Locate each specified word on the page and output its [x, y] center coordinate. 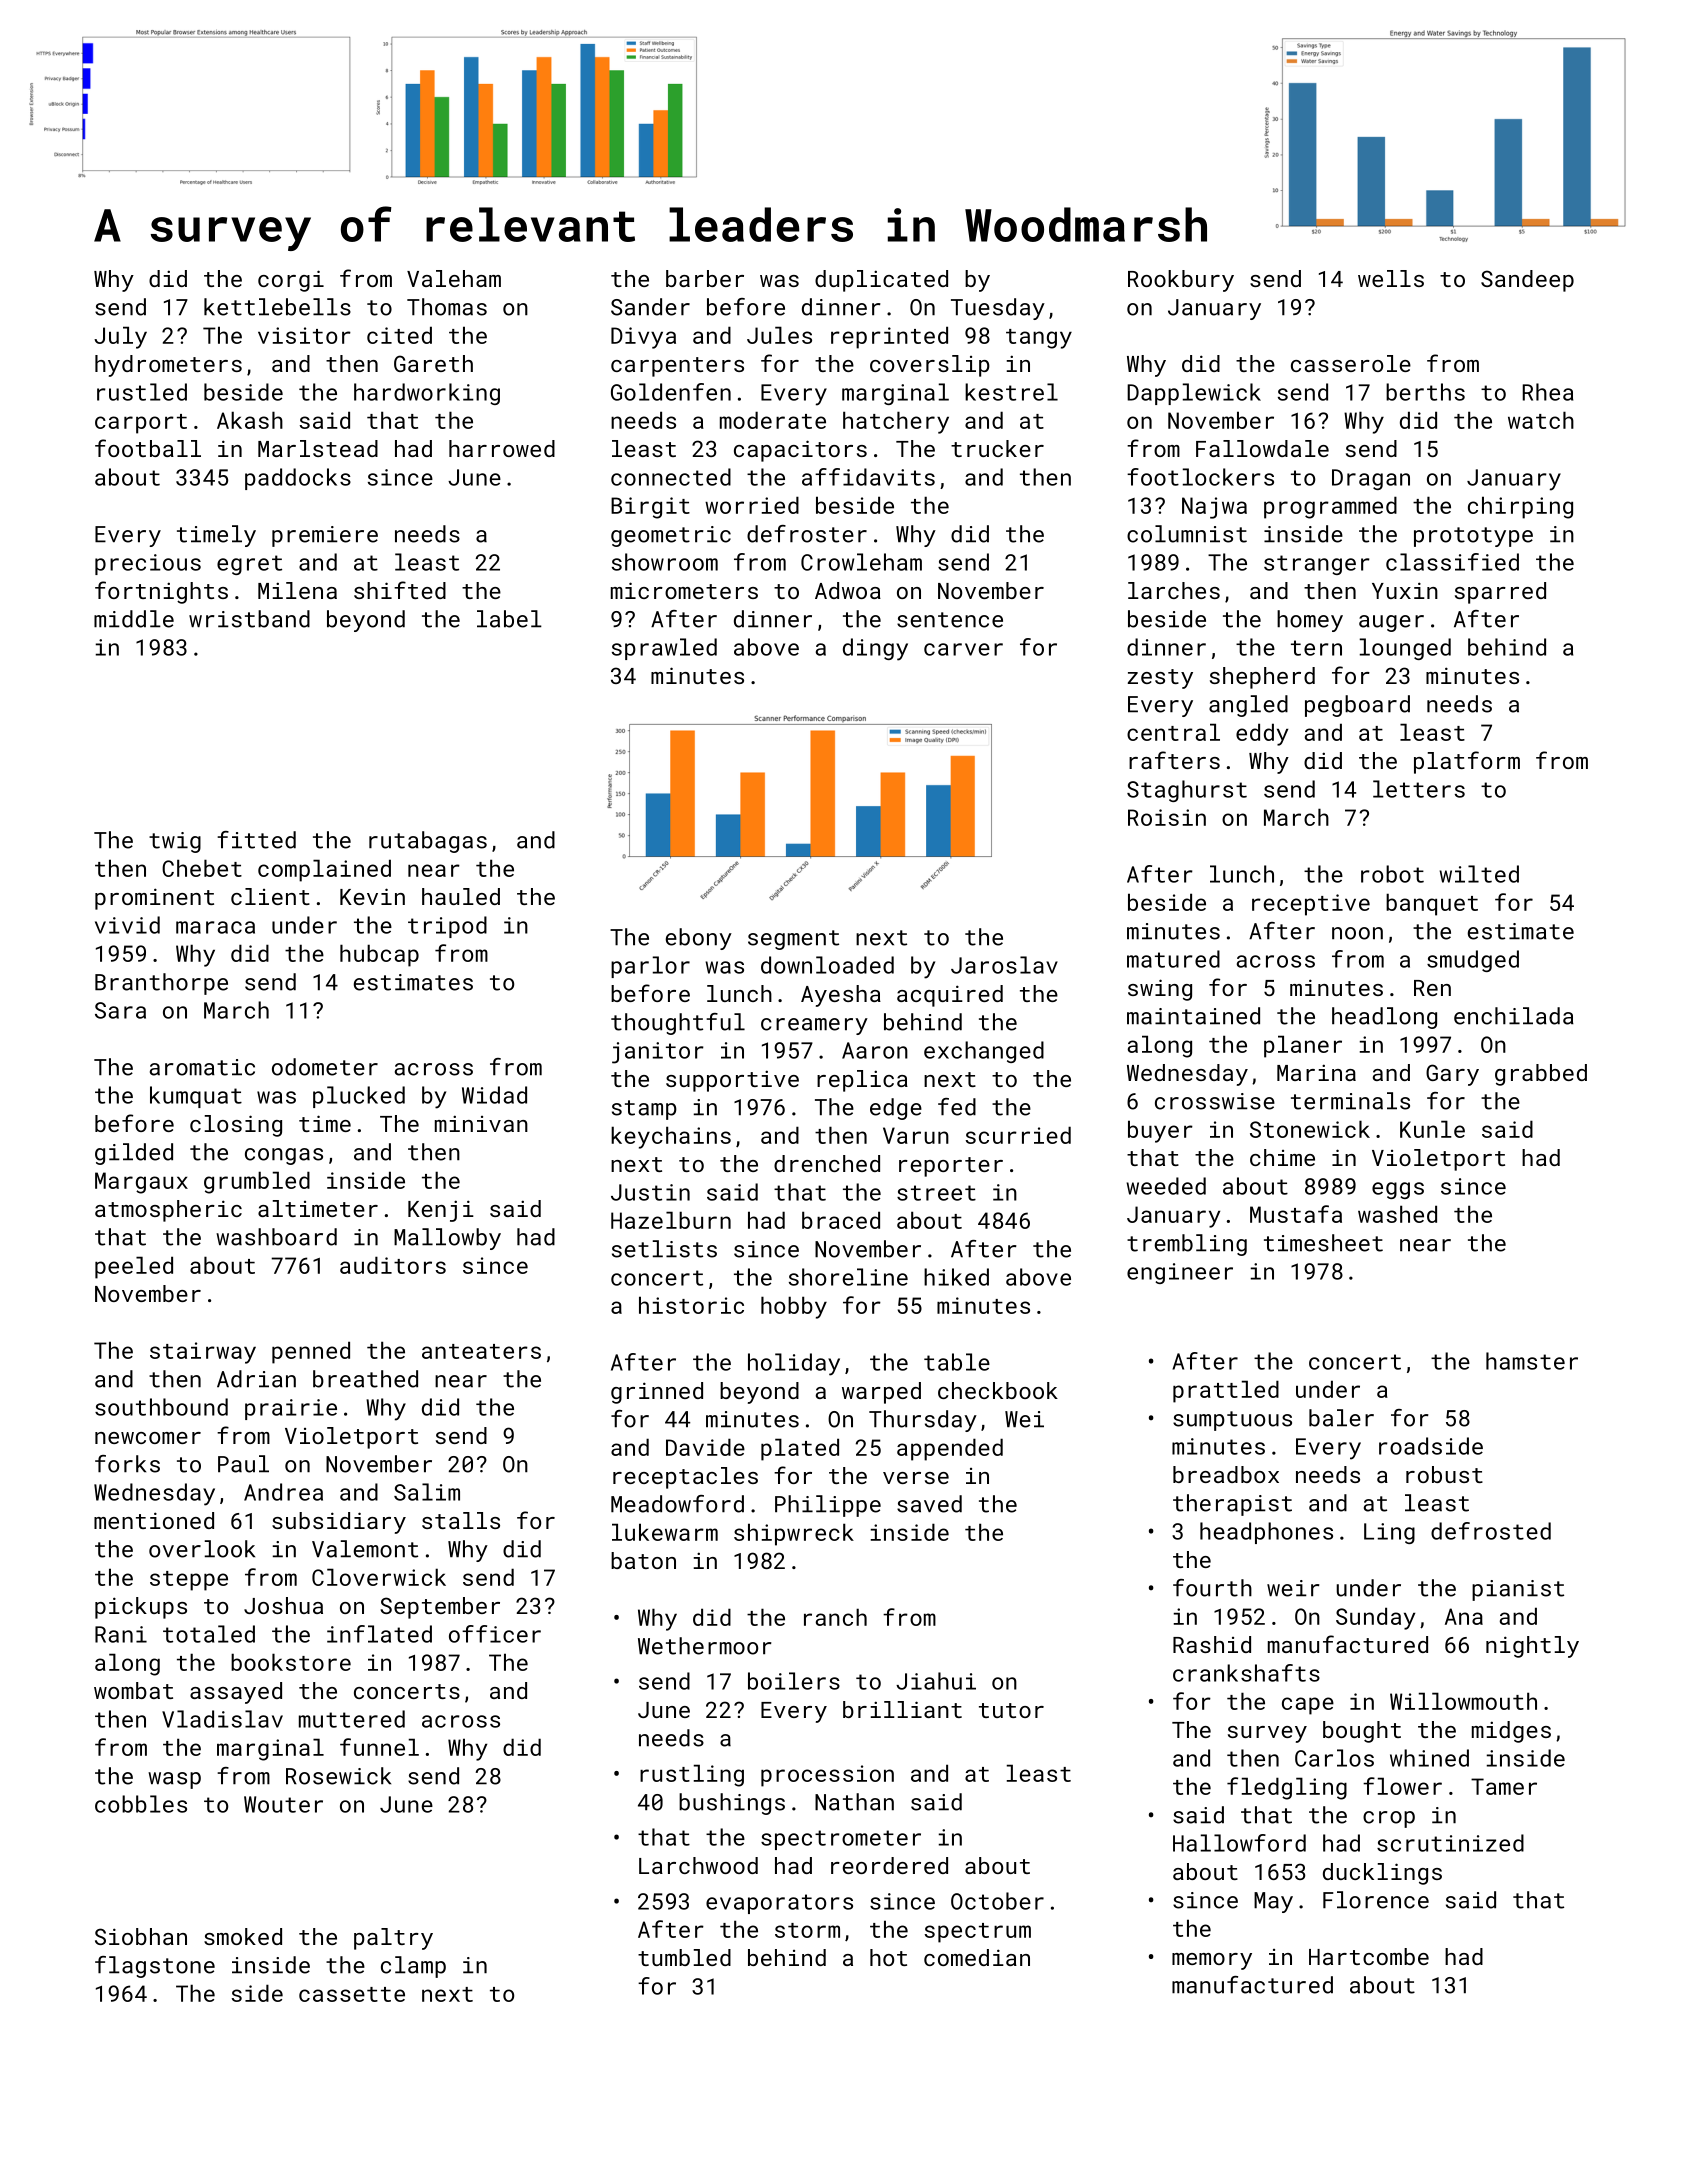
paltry [393, 1939]
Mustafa [1296, 1214]
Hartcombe [1369, 1956]
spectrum [978, 1933]
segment [793, 940]
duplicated [881, 281]
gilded [134, 1154]
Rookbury [1181, 281]
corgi [291, 281]
